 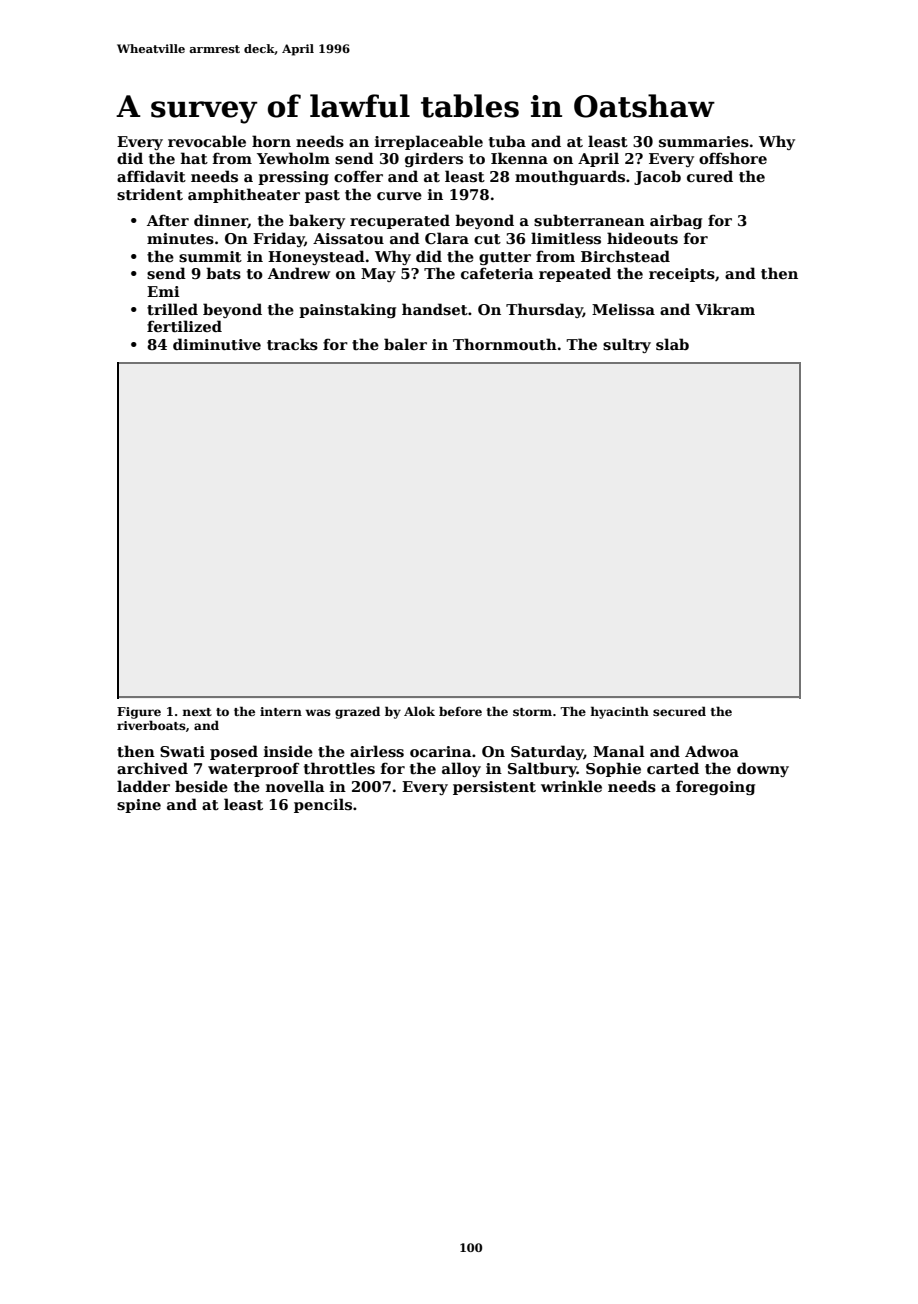 I want to click on revocable, so click(x=207, y=141).
